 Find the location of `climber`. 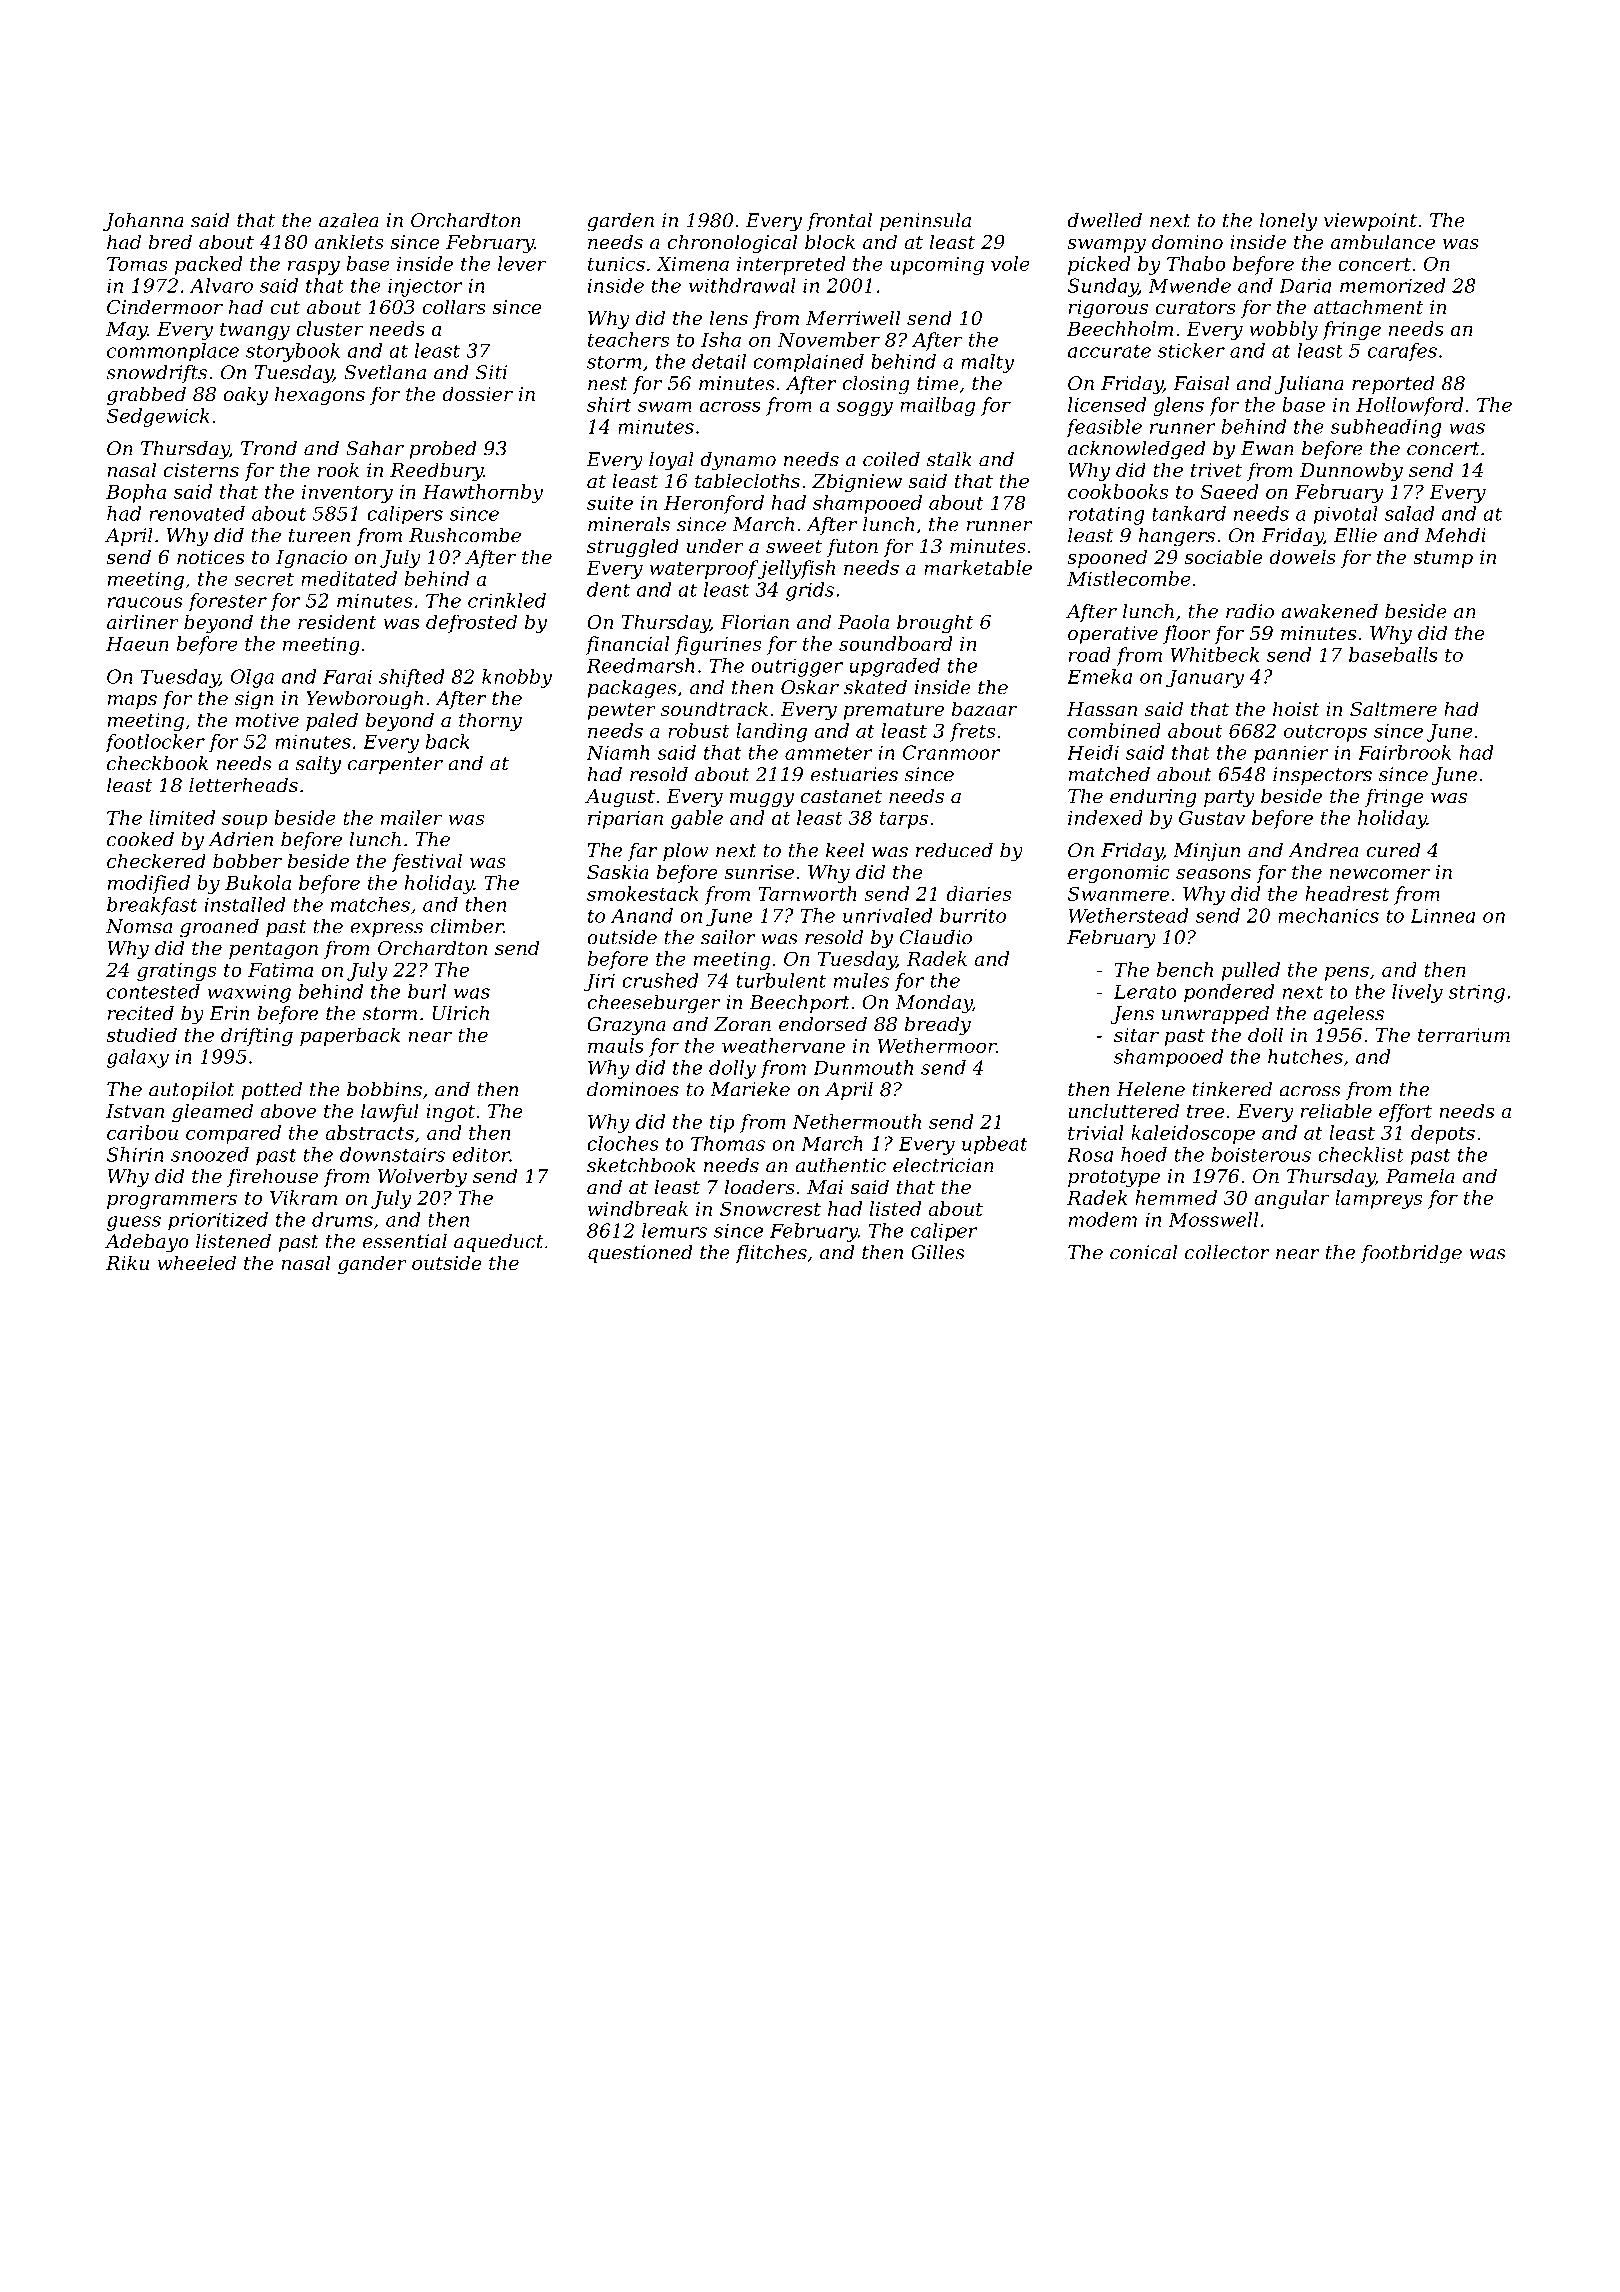

climber is located at coordinates (467, 926).
